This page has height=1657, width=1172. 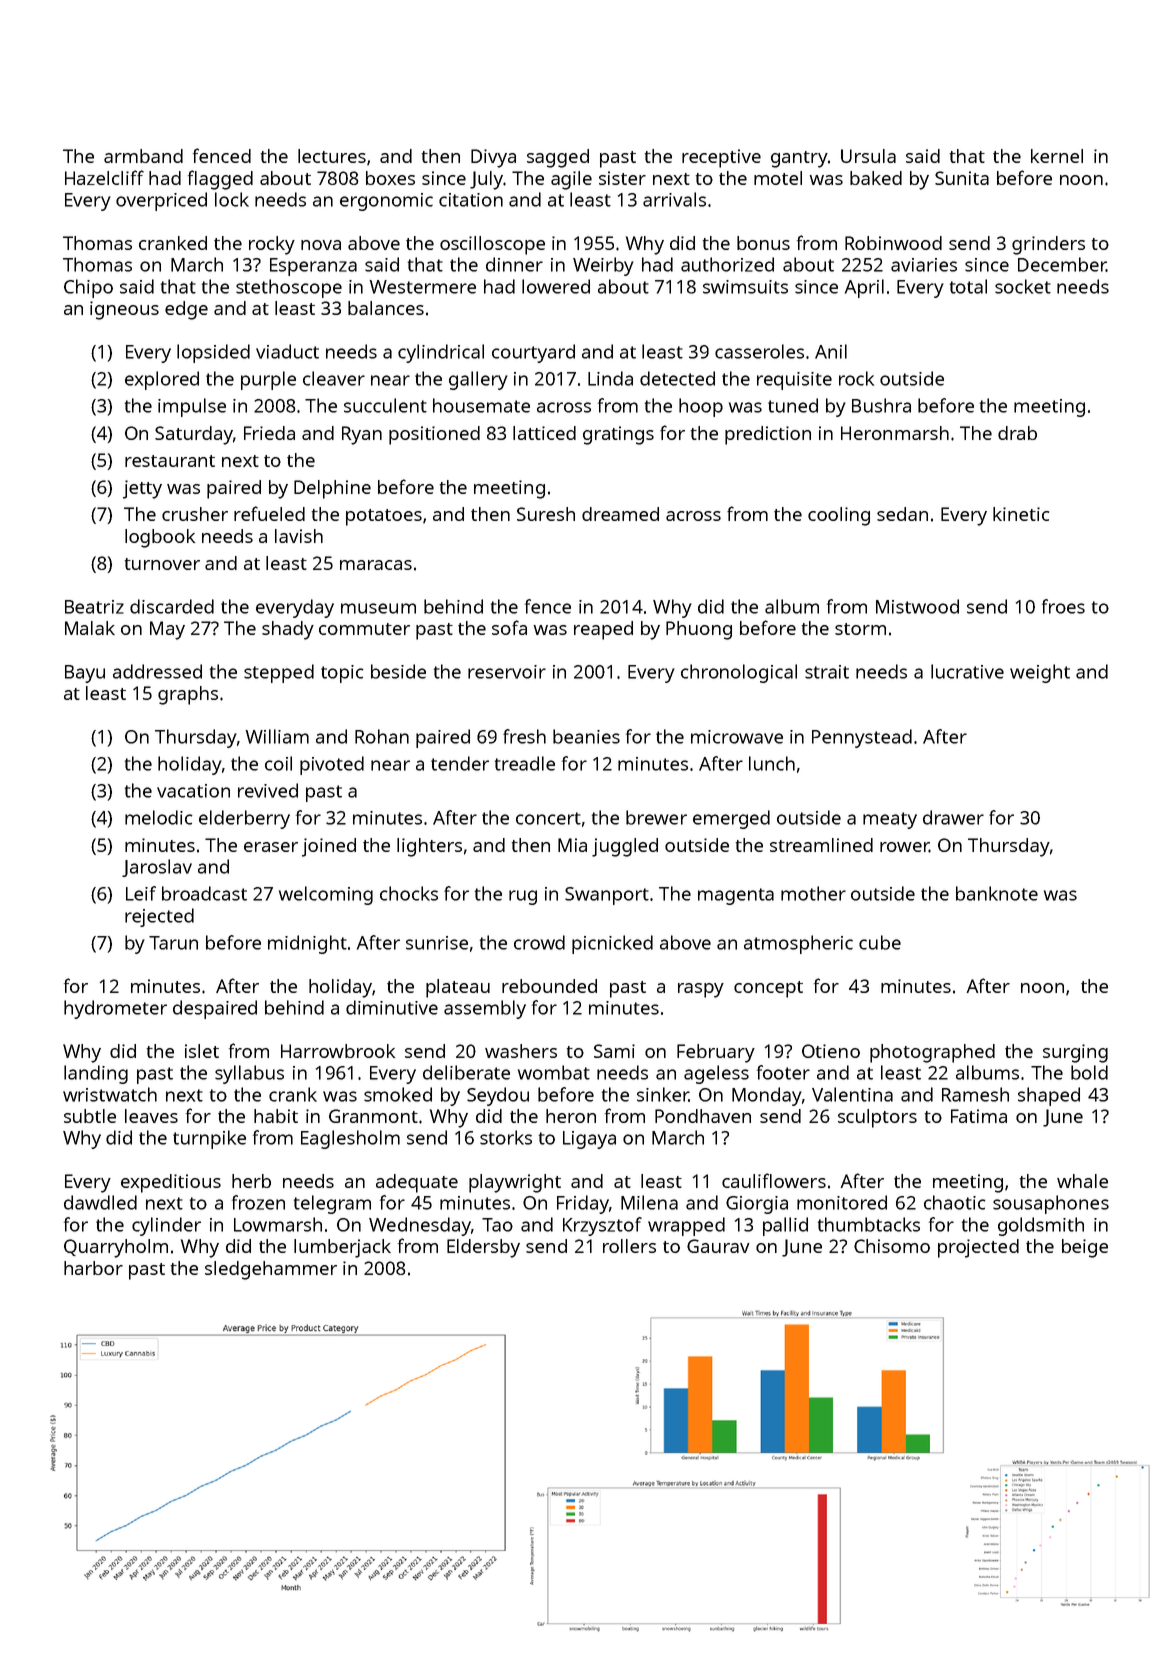 I want to click on logbook, so click(x=160, y=538).
